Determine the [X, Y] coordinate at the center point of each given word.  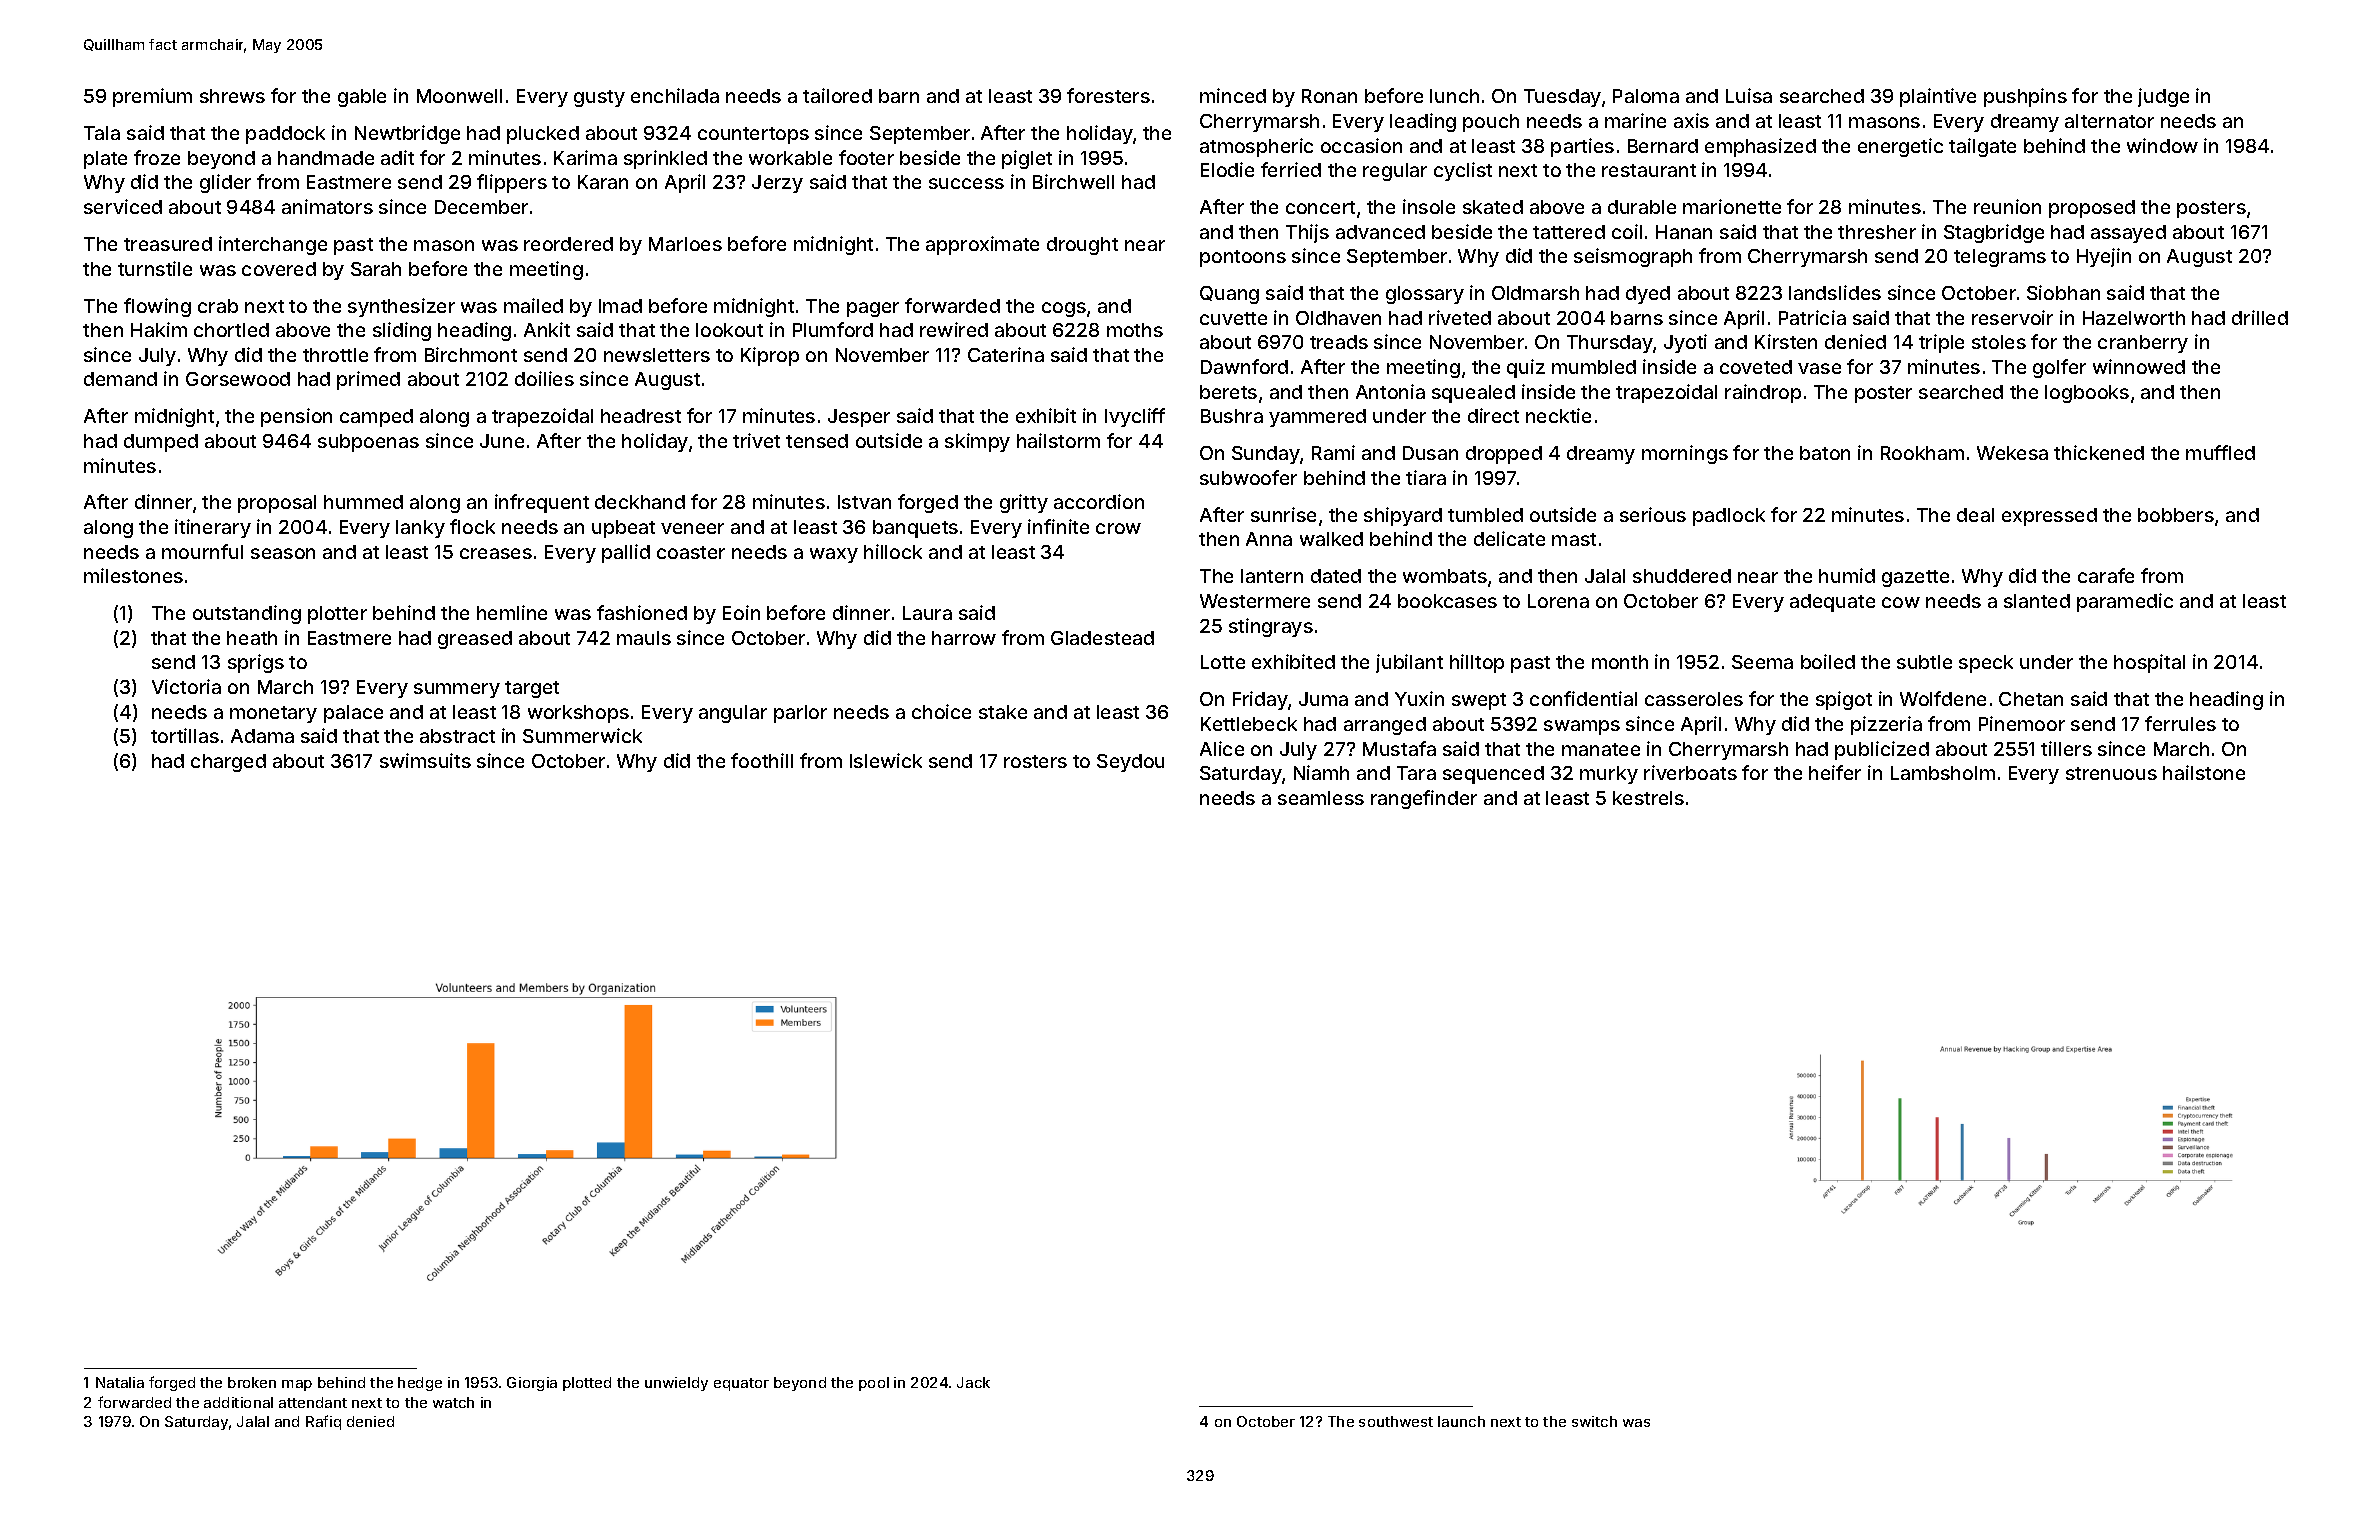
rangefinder [1424, 799]
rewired [954, 329]
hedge [420, 1384]
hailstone [2204, 772]
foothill [762, 760]
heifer [1835, 772]
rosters [1035, 761]
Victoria [186, 686]
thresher [1877, 232]
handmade [326, 158]
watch [453, 1402]
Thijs [1307, 233]
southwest [1396, 1421]
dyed [1648, 295]
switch [1594, 1421]
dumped [161, 443]
